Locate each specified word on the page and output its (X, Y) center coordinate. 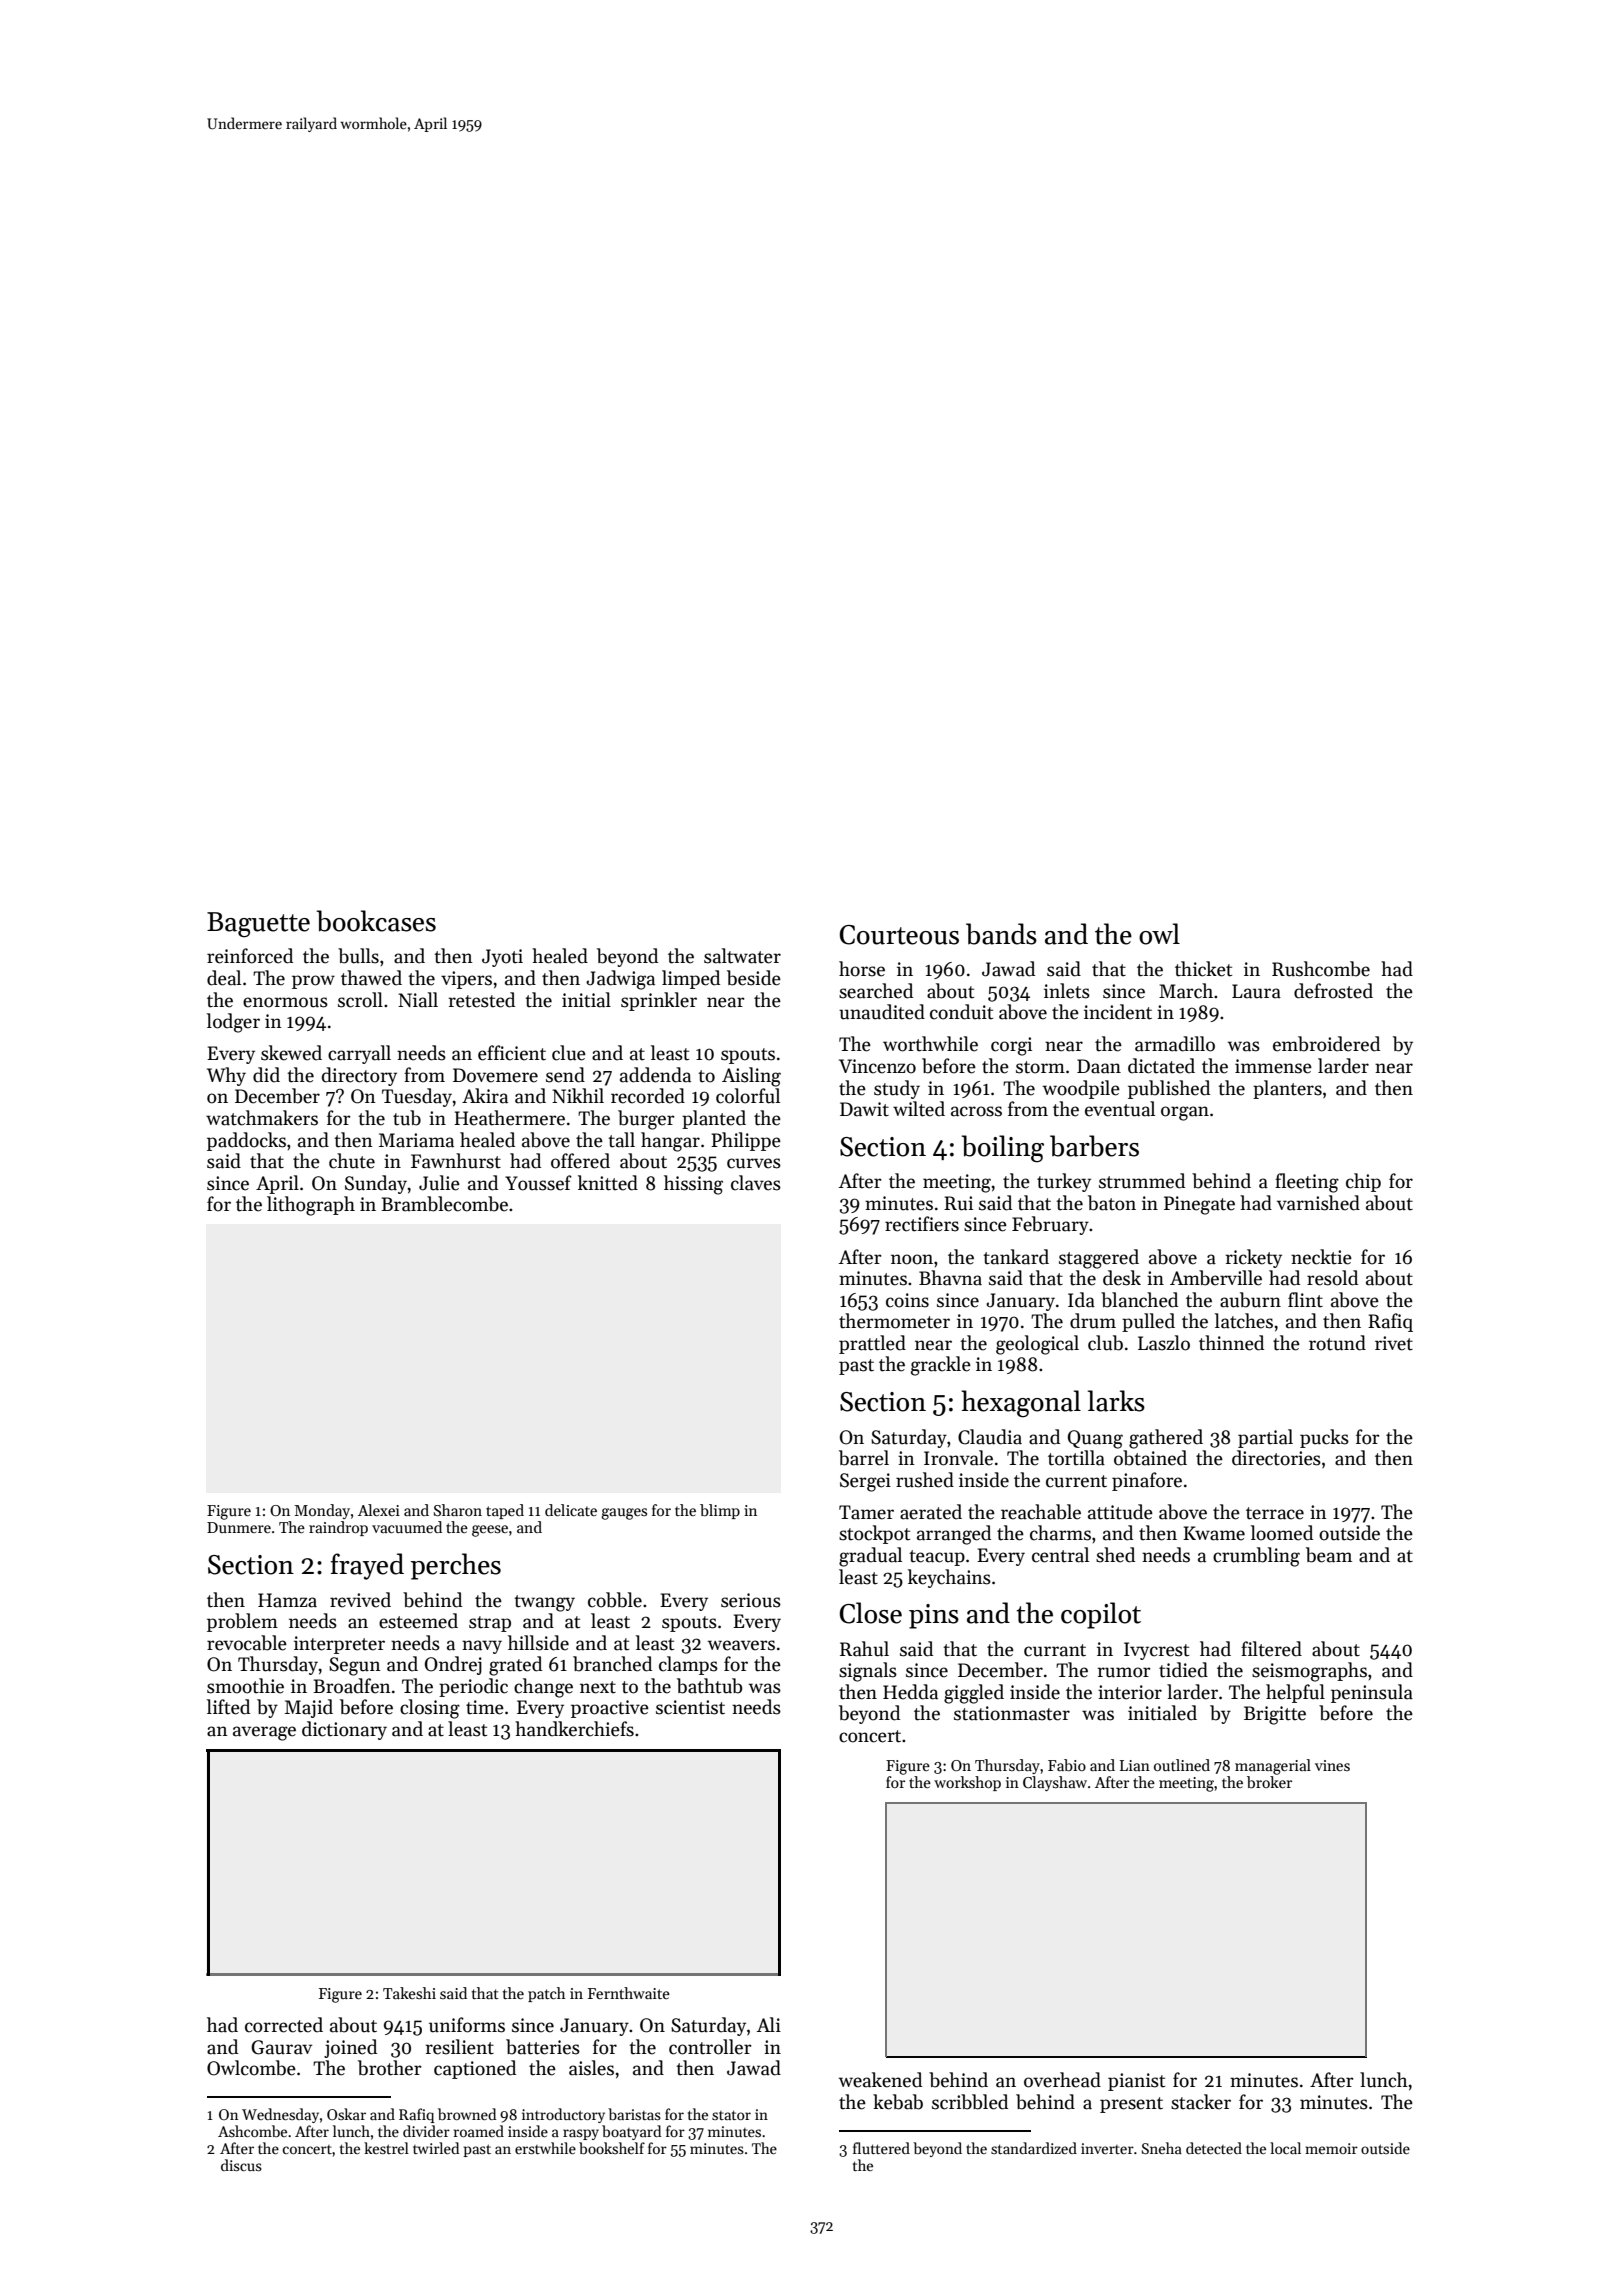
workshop (967, 1783)
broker (1269, 1782)
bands (1001, 934)
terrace (1275, 1513)
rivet (1394, 1343)
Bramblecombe (444, 1204)
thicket (1203, 969)
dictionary (344, 1730)
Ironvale (958, 1458)
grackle (941, 1366)
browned (467, 2114)
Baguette (258, 925)
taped (505, 1511)
